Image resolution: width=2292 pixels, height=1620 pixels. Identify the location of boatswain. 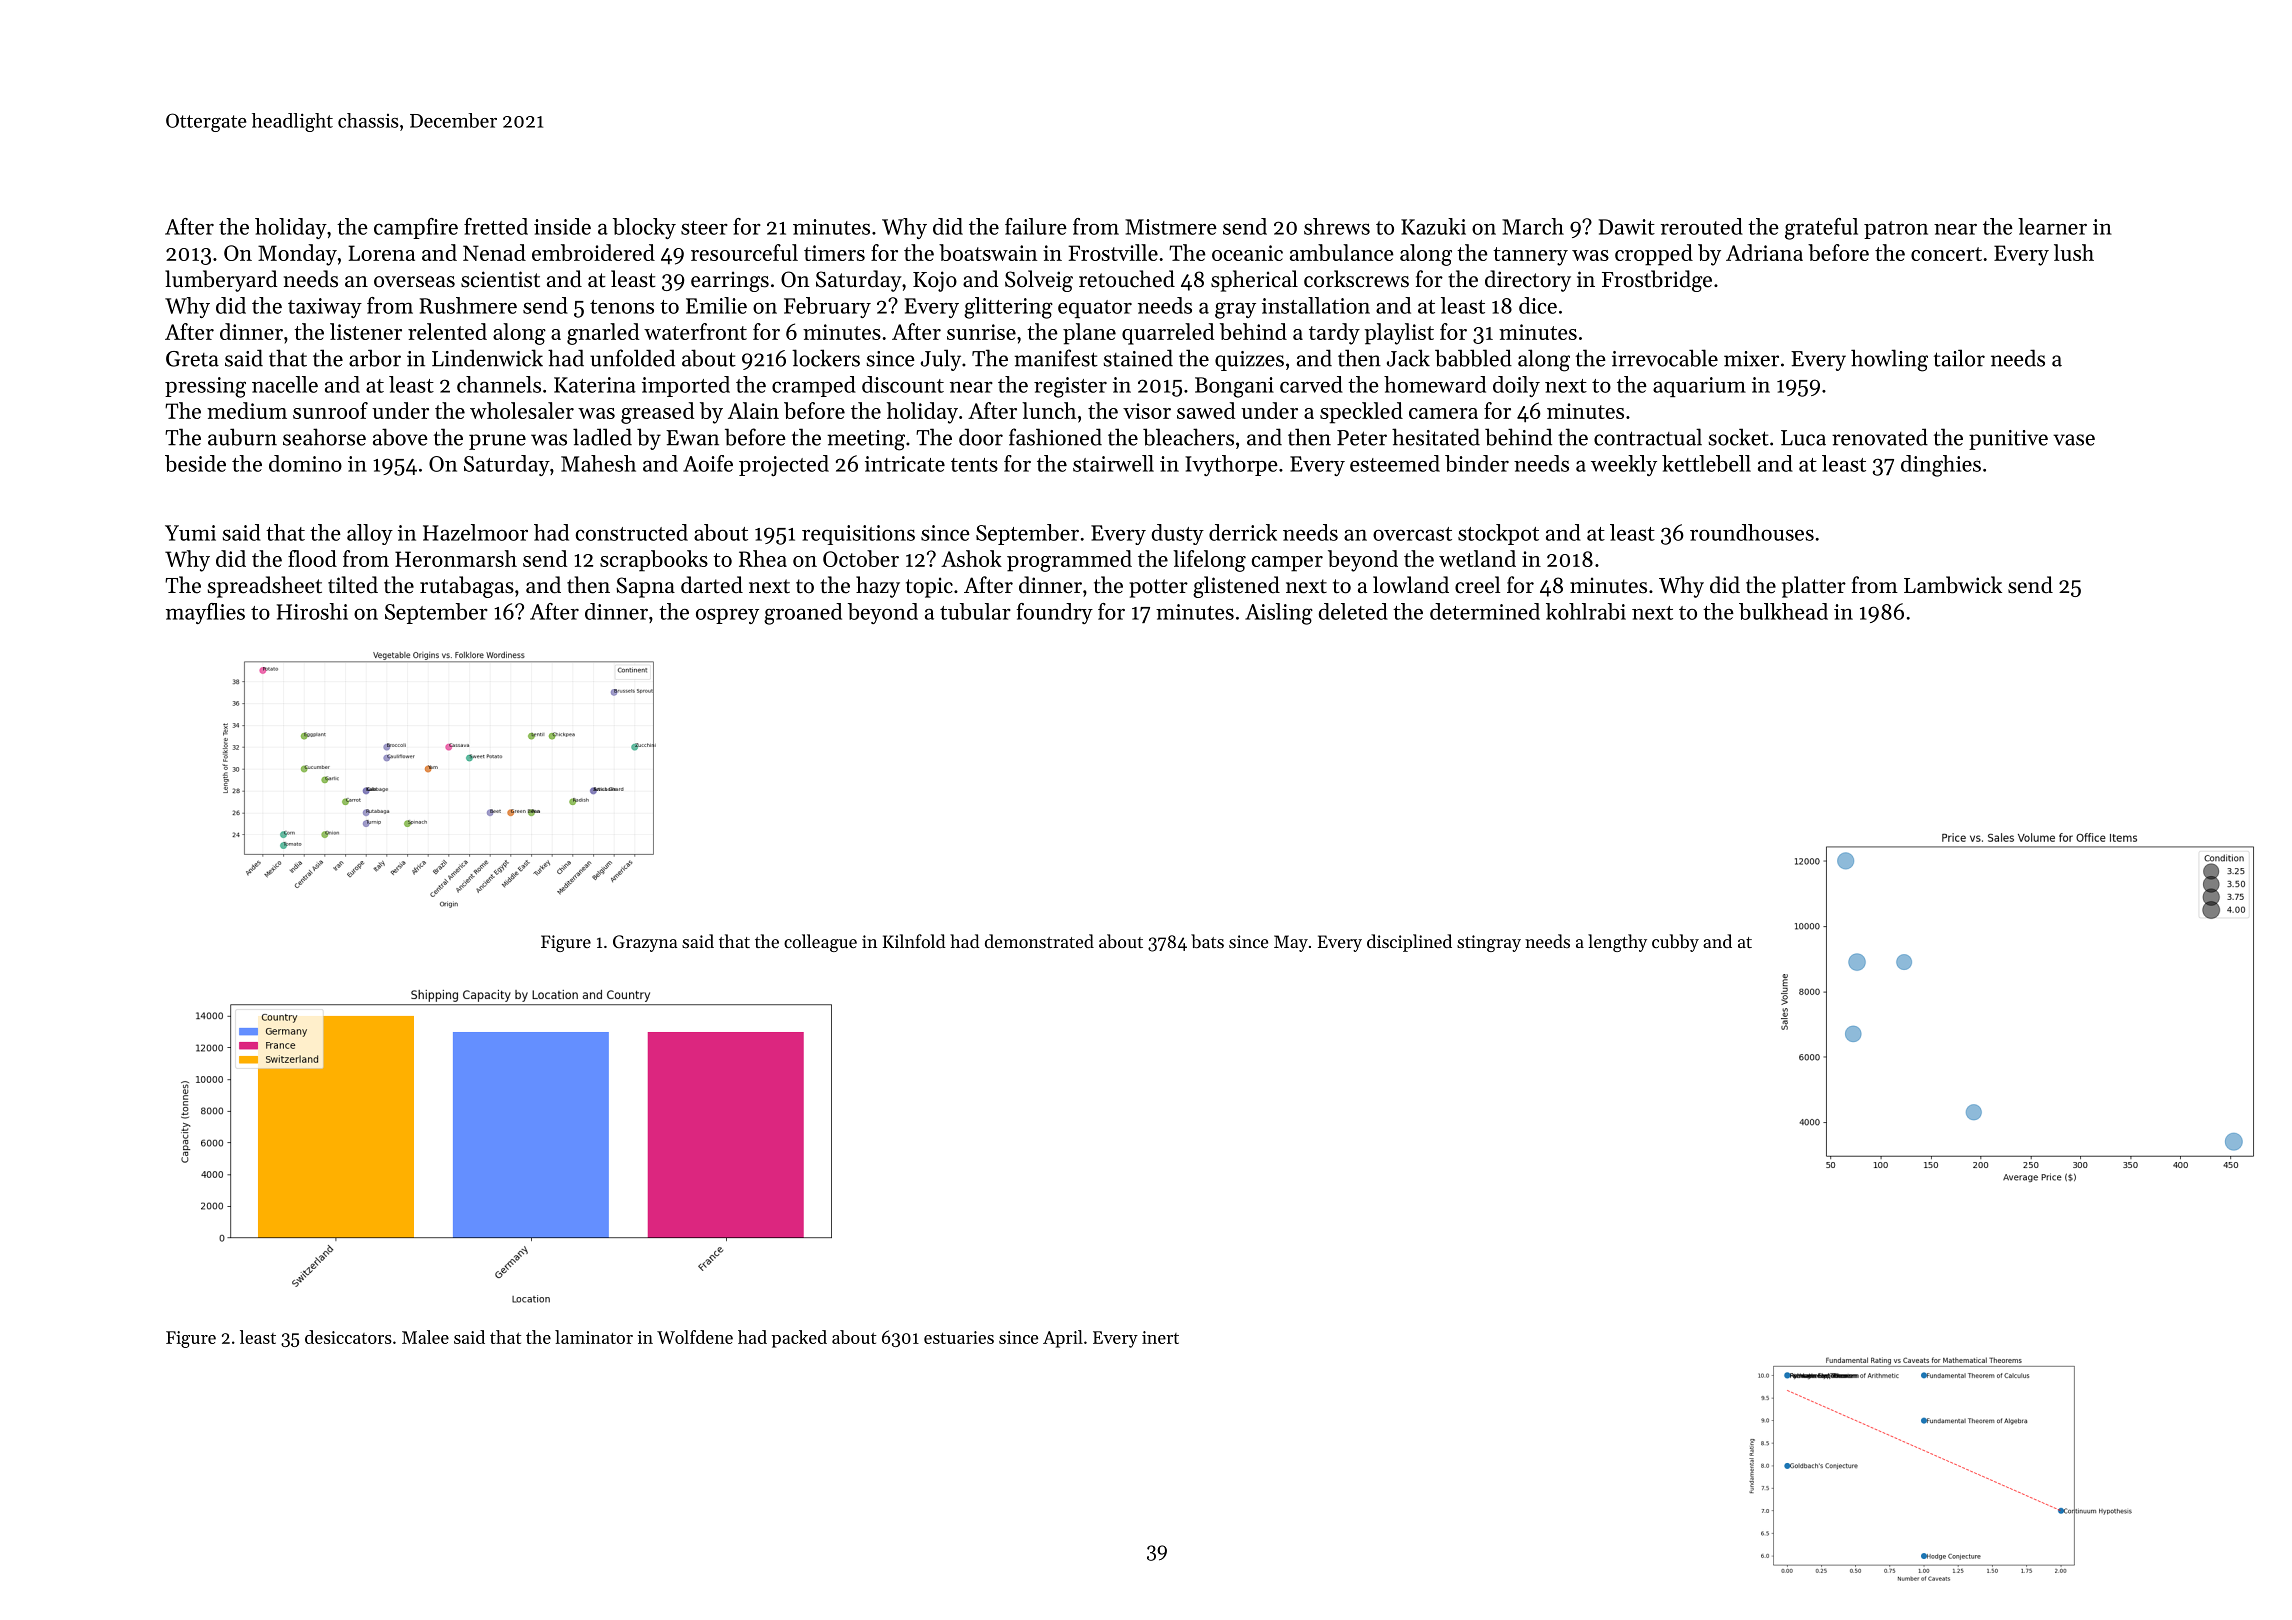
(988, 252).
